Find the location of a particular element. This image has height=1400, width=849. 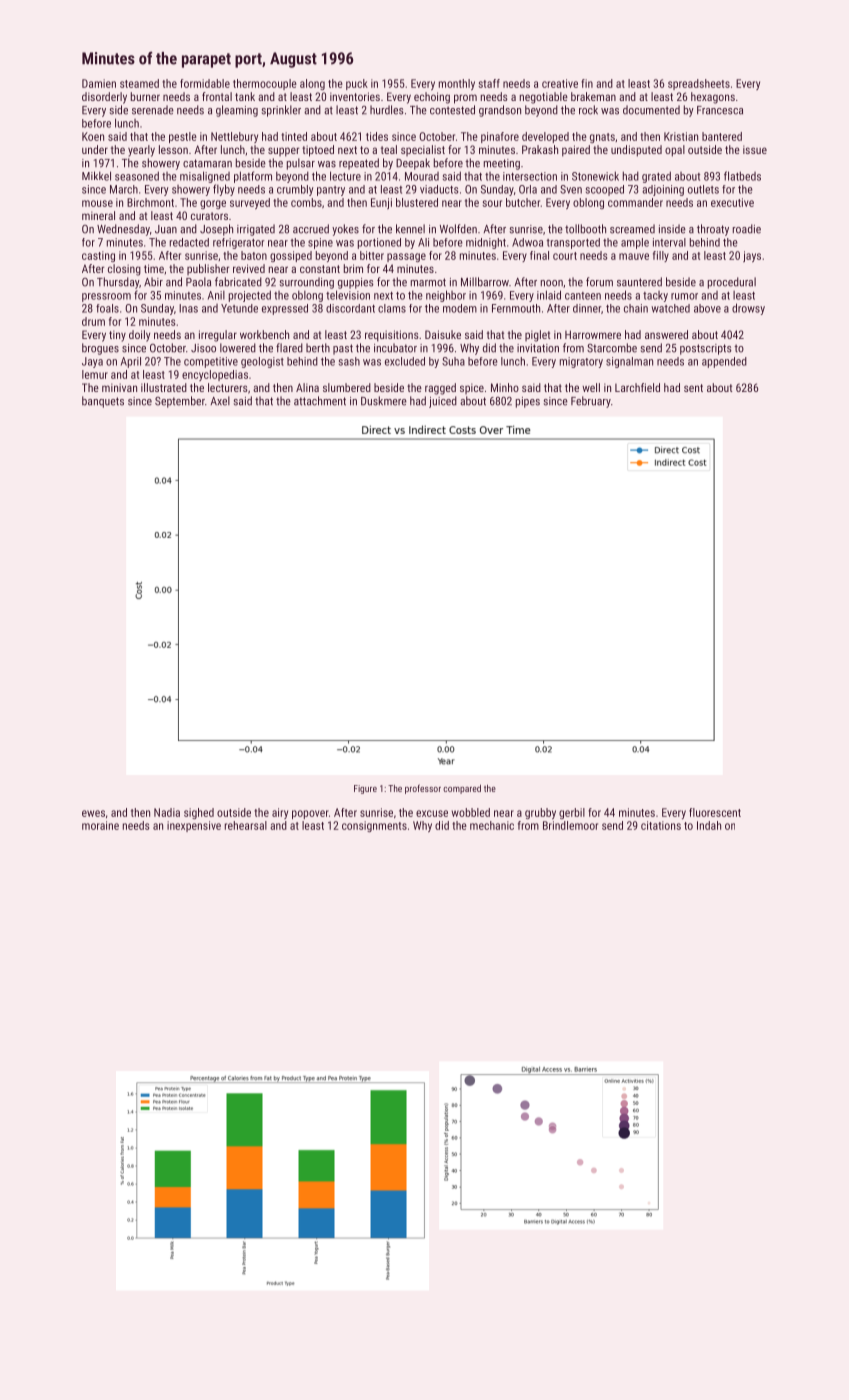

ewes is located at coordinates (93, 813).
